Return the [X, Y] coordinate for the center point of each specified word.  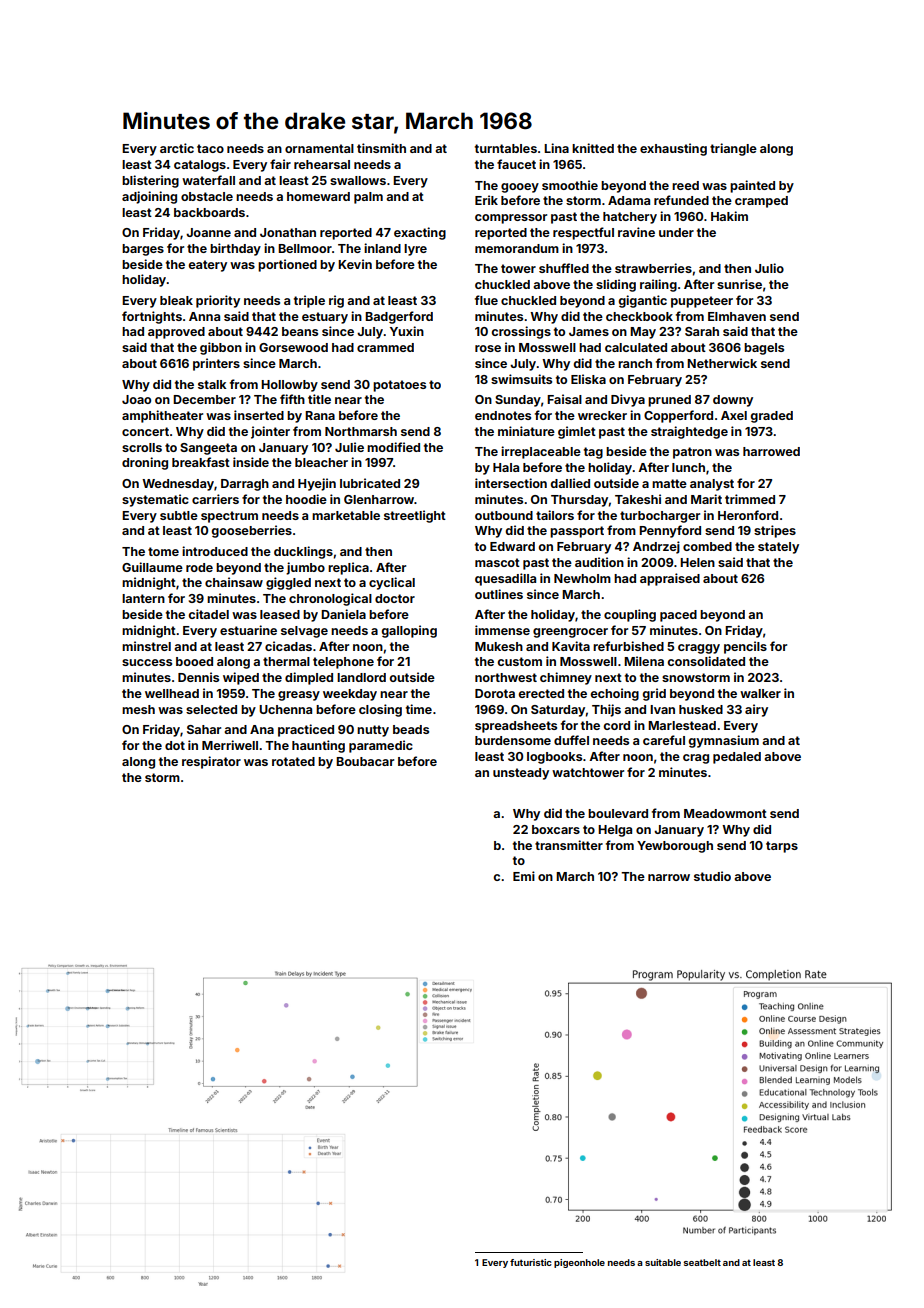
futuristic [531, 1262]
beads [411, 729]
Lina [556, 148]
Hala [506, 467]
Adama [629, 200]
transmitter [569, 845]
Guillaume [152, 567]
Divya [628, 400]
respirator [211, 762]
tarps [782, 847]
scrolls [142, 447]
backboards [209, 212]
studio [712, 876]
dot [175, 745]
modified [393, 447]
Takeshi [638, 499]
